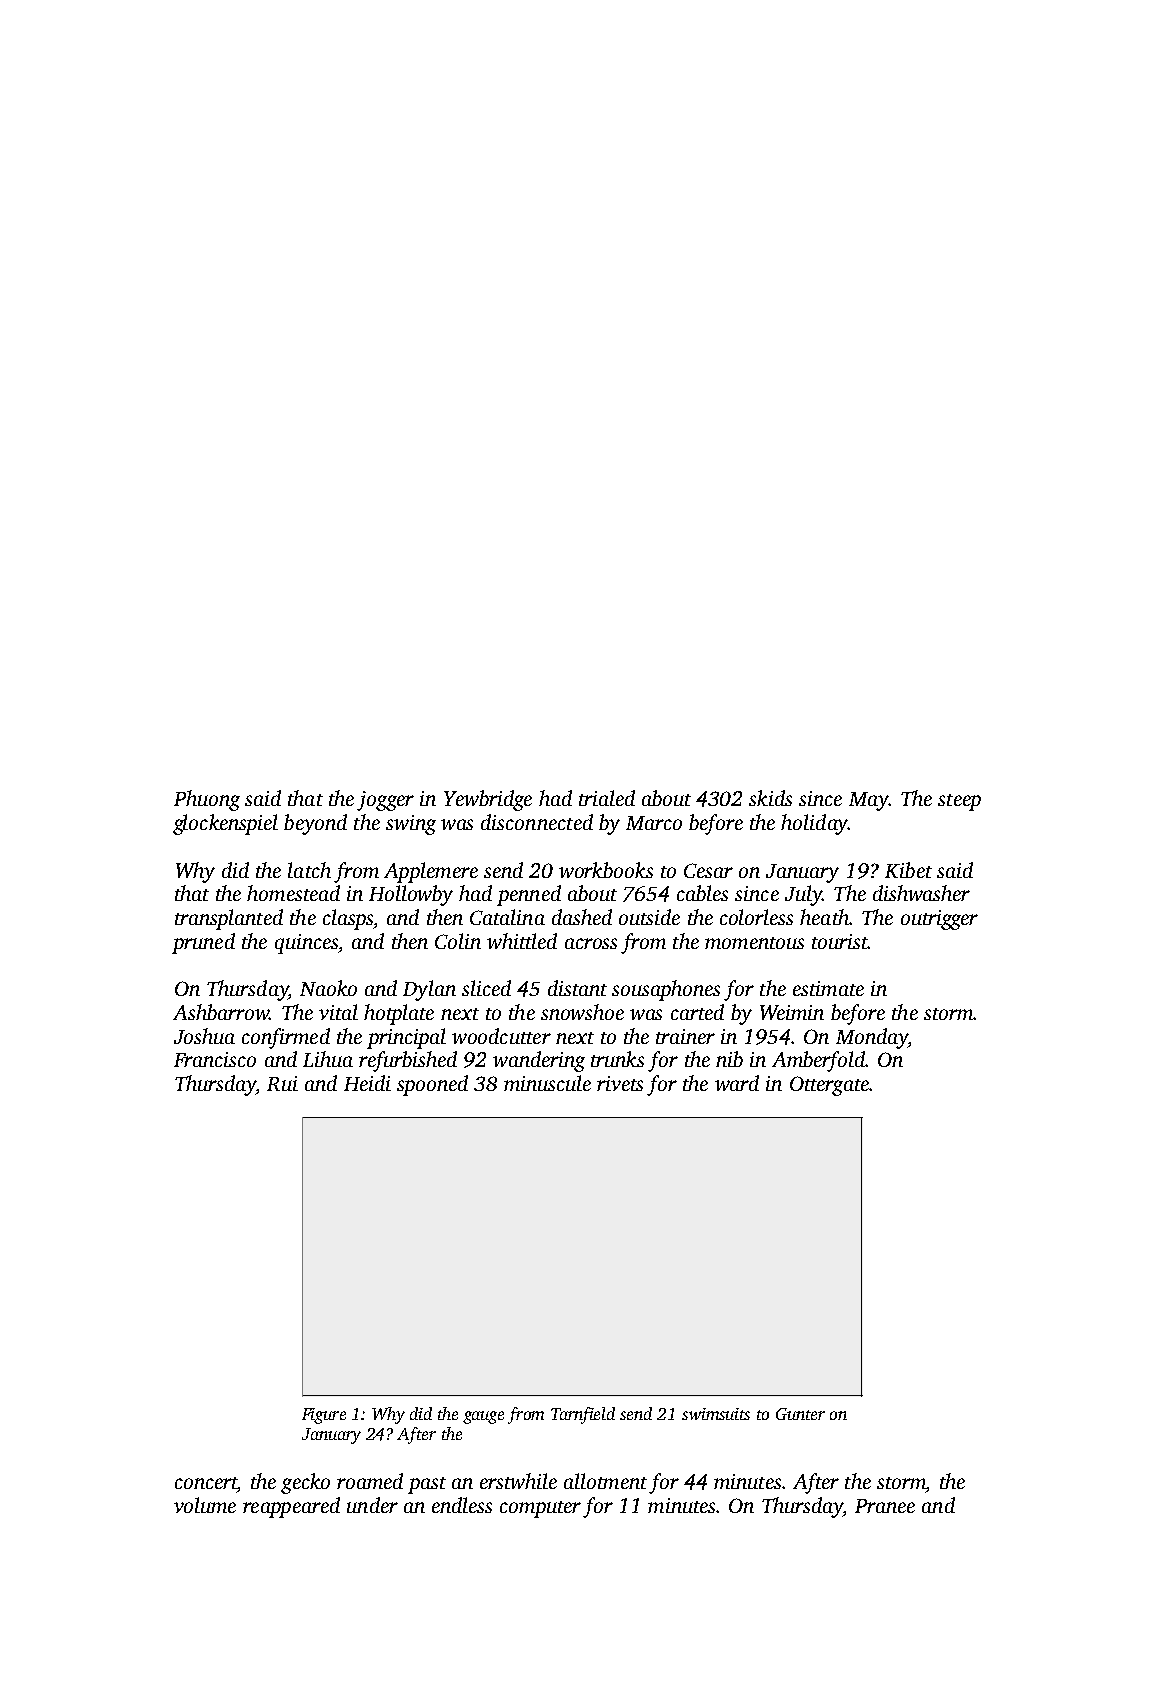 This screenshot has height=1685, width=1164. I want to click on Pranee, so click(885, 1506).
